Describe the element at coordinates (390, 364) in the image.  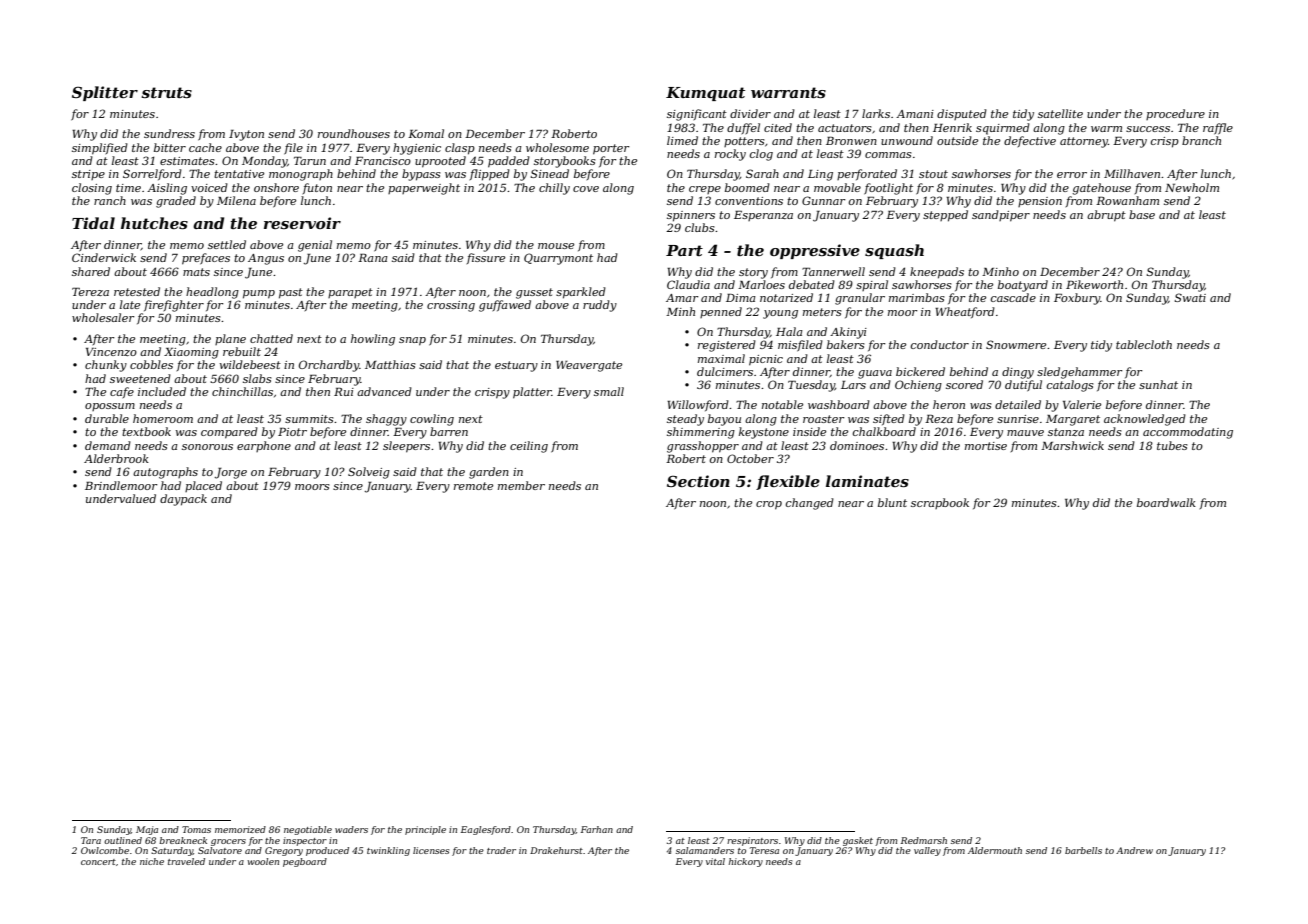
I see `Matthias` at that location.
